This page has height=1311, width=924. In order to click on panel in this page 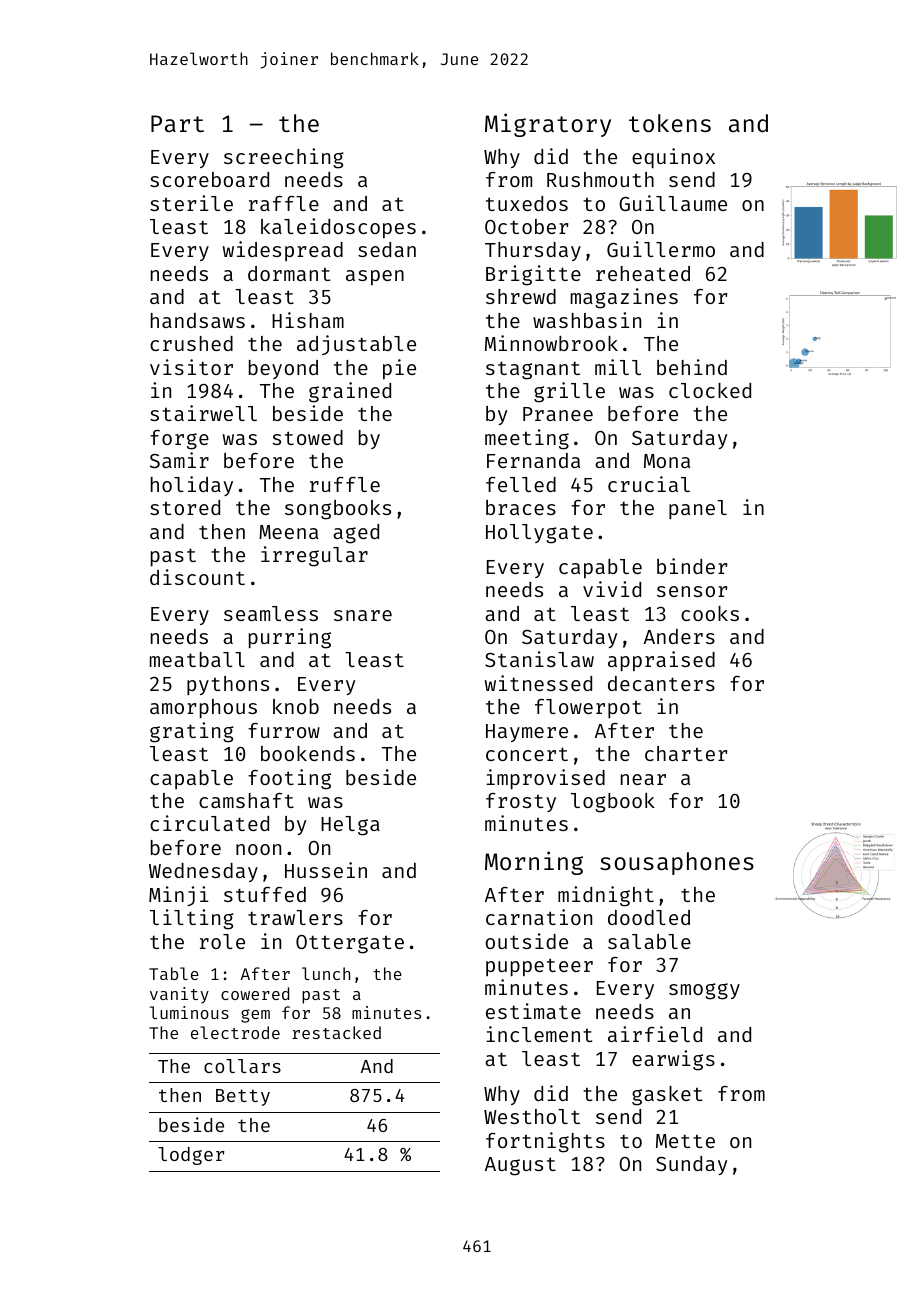, I will do `click(698, 509)`.
